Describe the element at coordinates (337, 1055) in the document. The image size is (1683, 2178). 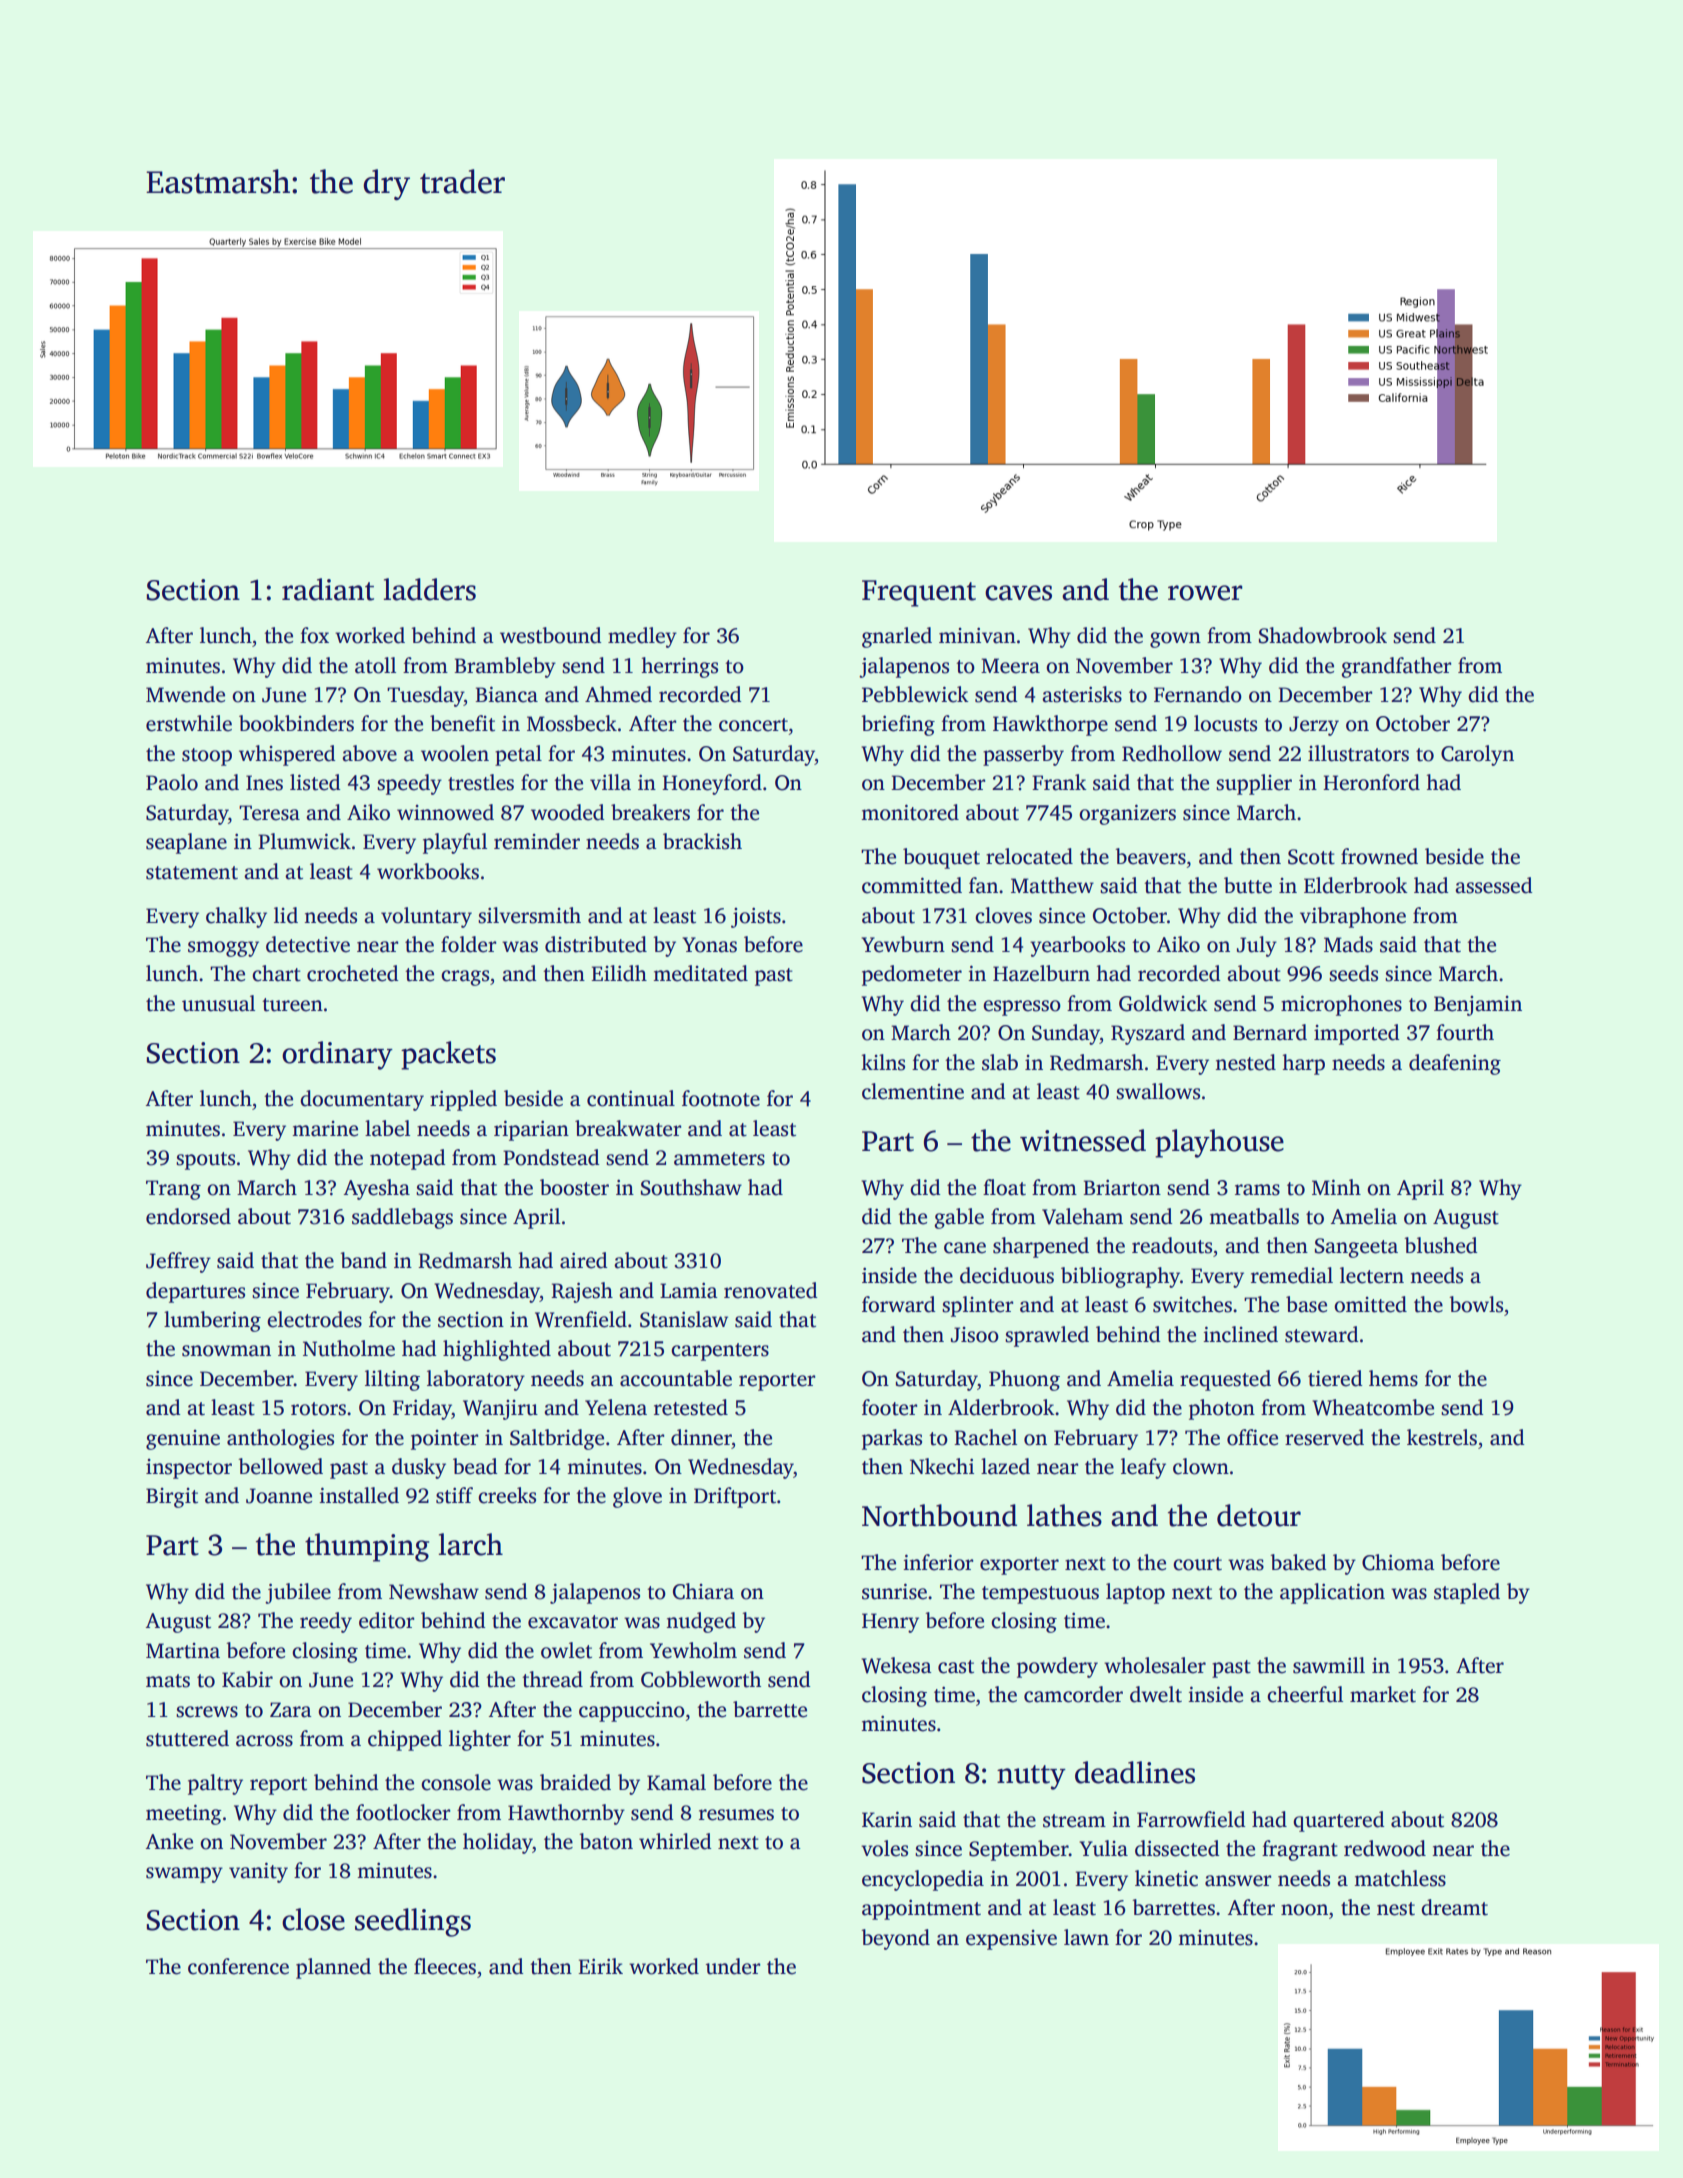
I see `ordinary` at that location.
